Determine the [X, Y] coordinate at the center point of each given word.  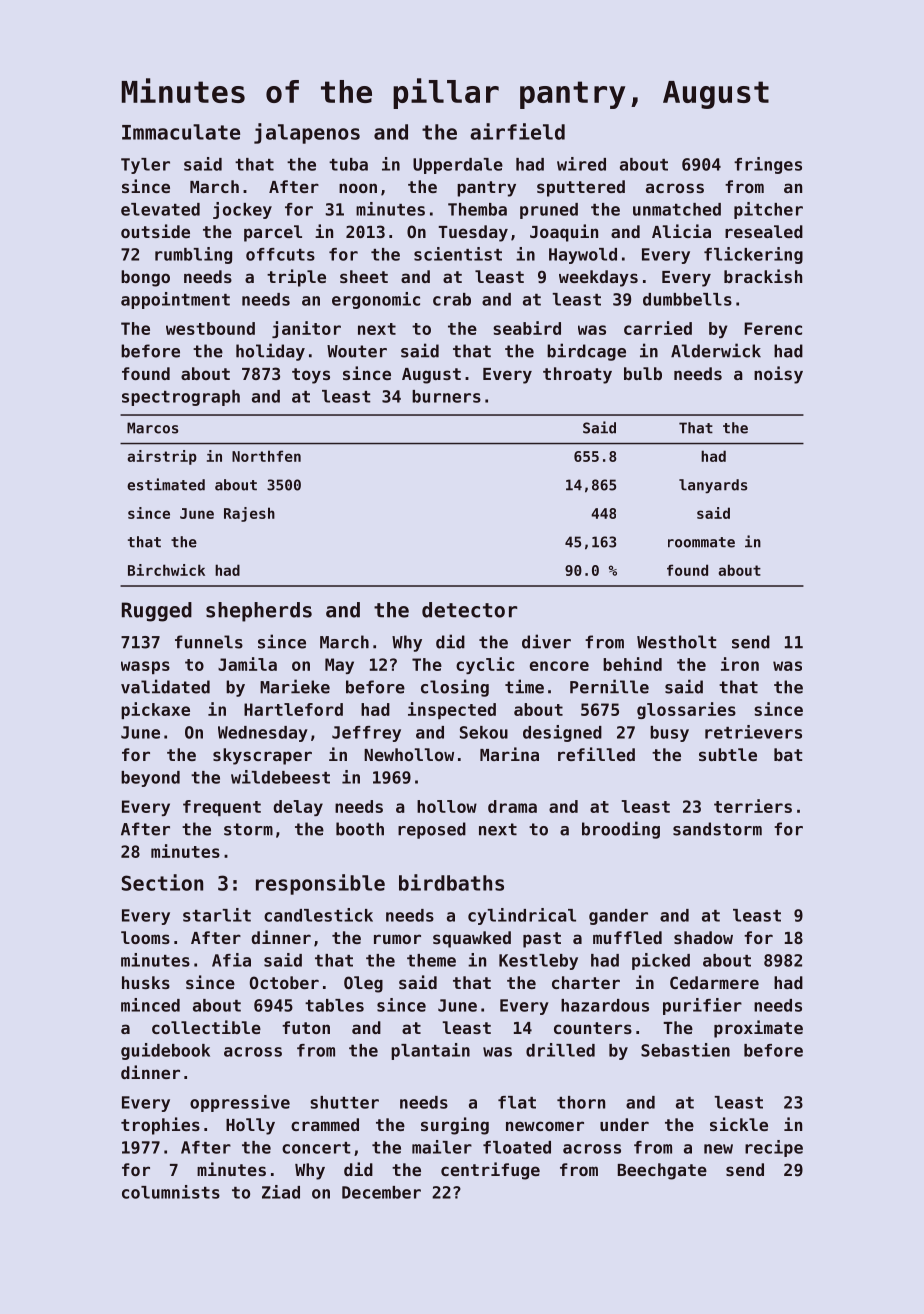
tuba [348, 164]
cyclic [485, 665]
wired [581, 164]
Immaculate [181, 132]
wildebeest [280, 777]
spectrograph [181, 398]
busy [669, 734]
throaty [577, 375]
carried [658, 328]
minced [150, 1005]
